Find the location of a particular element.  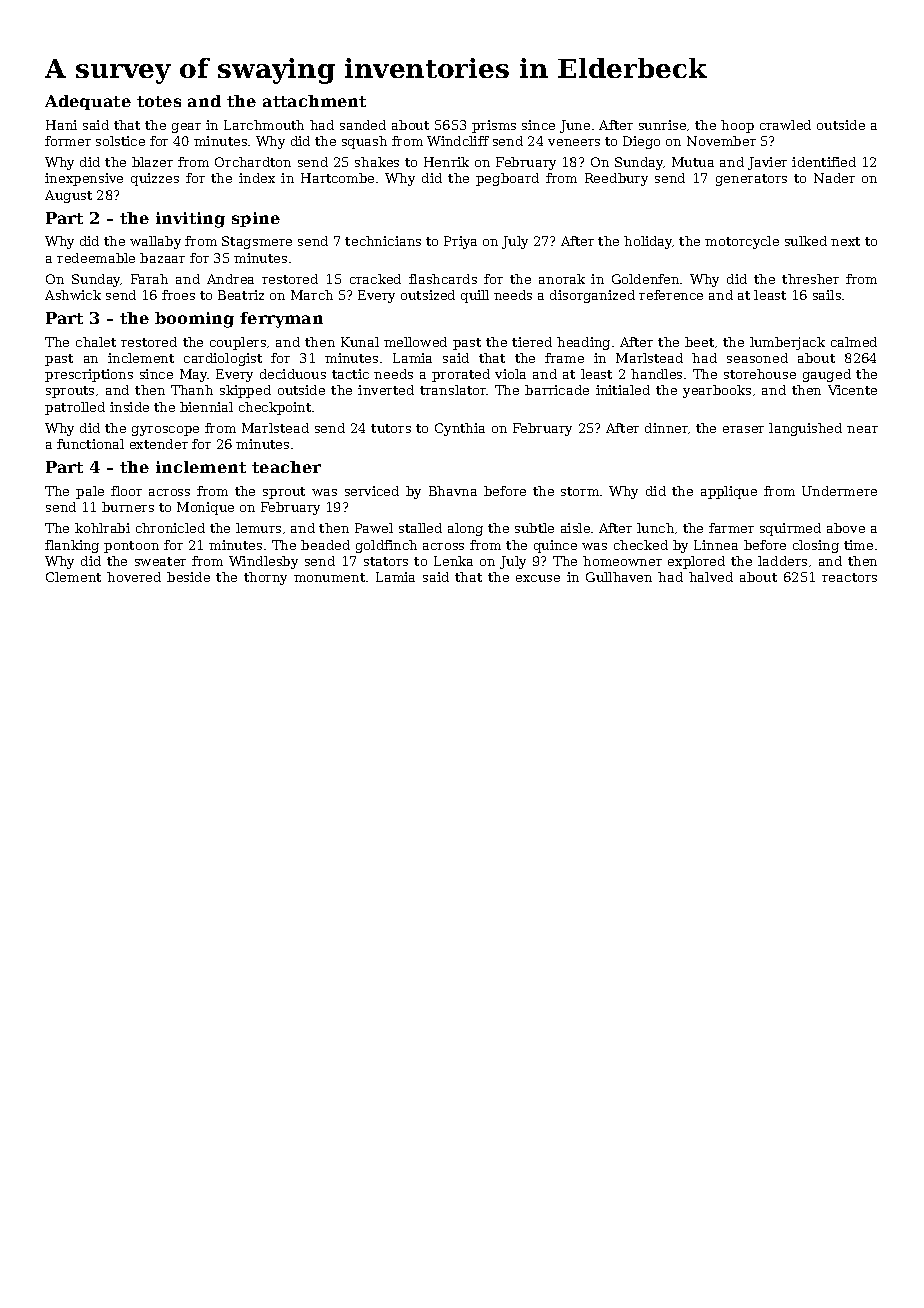

prescriptions is located at coordinates (89, 375).
